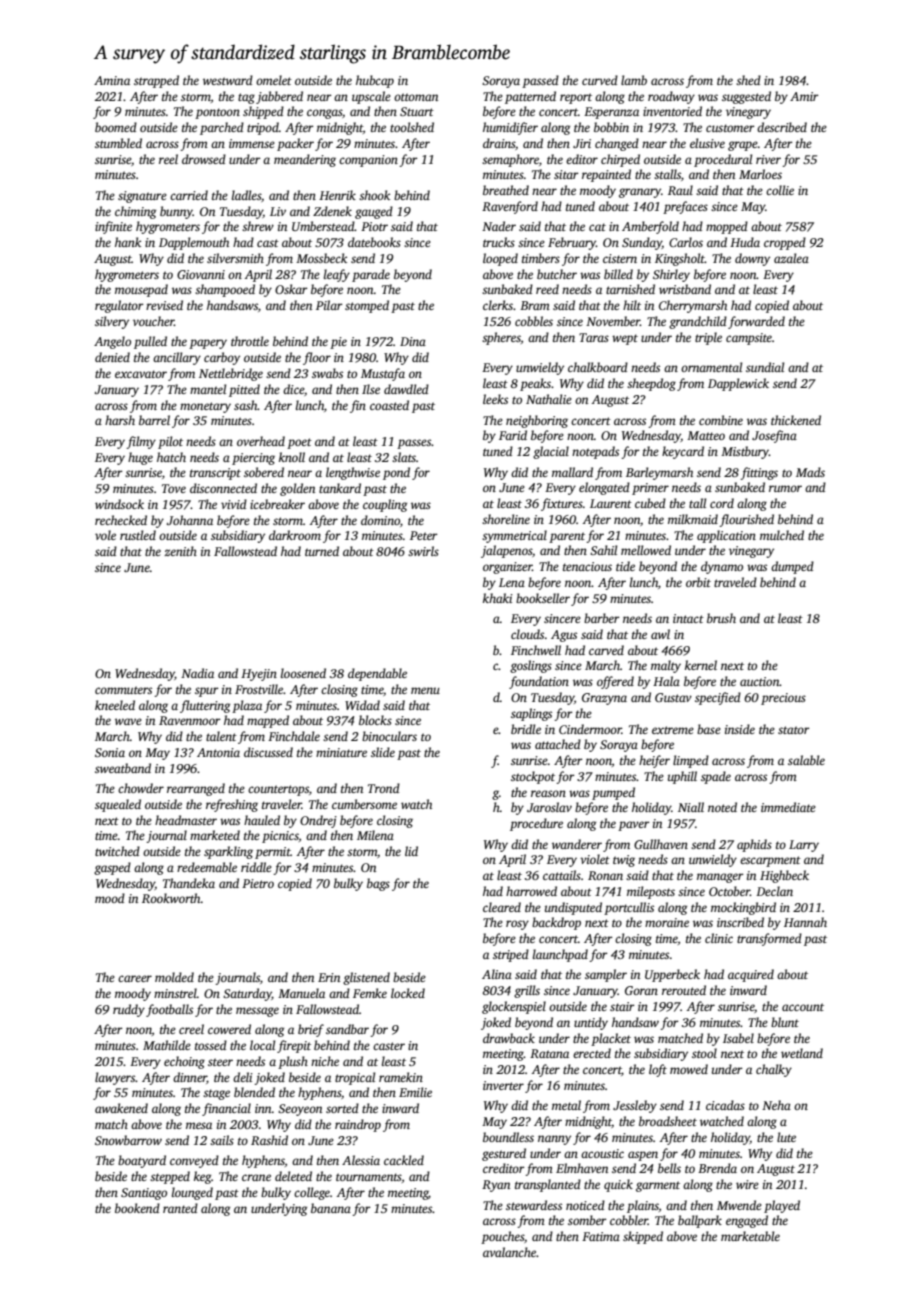  I want to click on bookend, so click(137, 1208).
